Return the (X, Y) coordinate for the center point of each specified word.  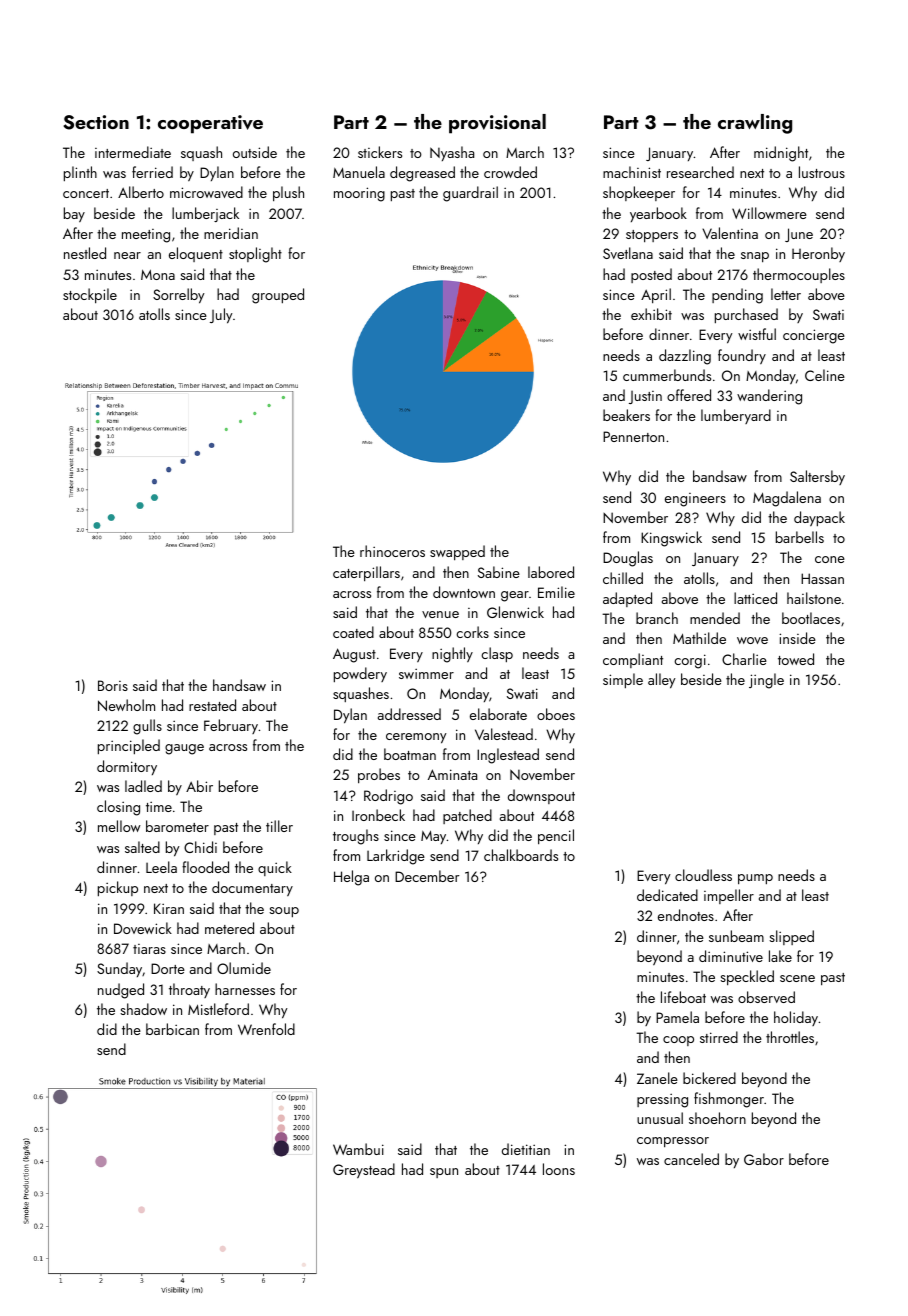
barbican (172, 1029)
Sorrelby (179, 296)
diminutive (731, 956)
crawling (755, 124)
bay (74, 214)
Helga (351, 878)
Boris (113, 685)
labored (551, 572)
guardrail (470, 194)
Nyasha (452, 153)
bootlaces (811, 618)
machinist (632, 172)
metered (229, 928)
